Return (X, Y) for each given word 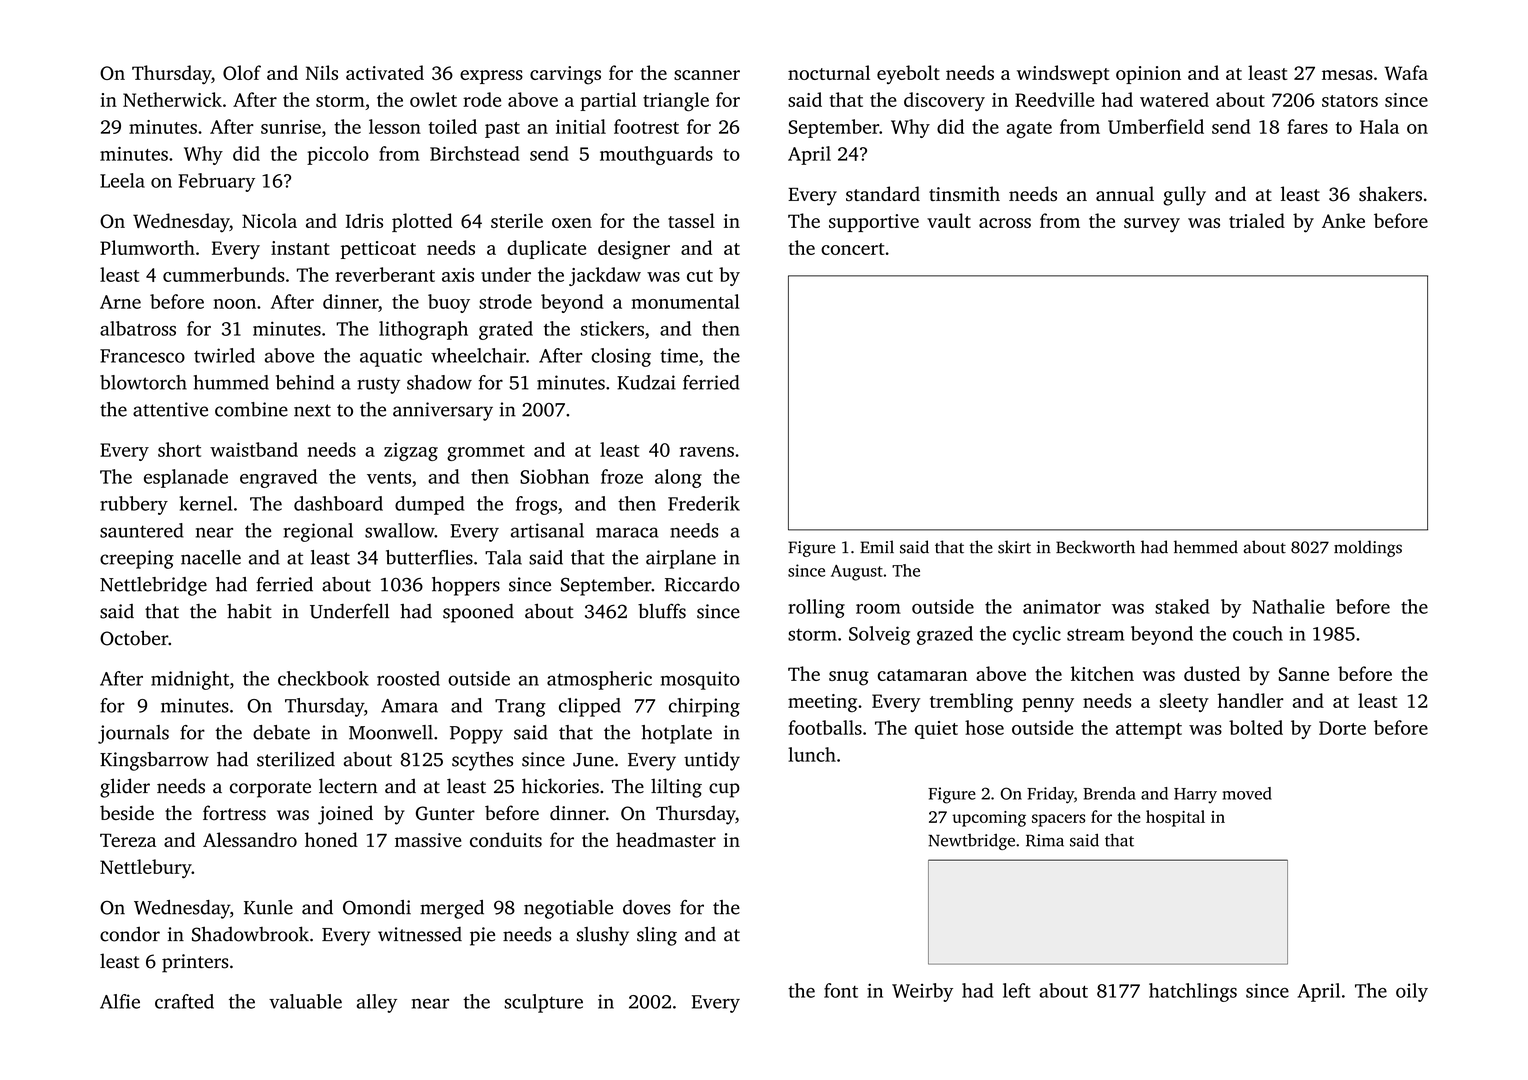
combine (251, 409)
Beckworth (1095, 547)
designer (634, 250)
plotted (422, 222)
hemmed (1206, 547)
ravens (707, 452)
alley (377, 1003)
